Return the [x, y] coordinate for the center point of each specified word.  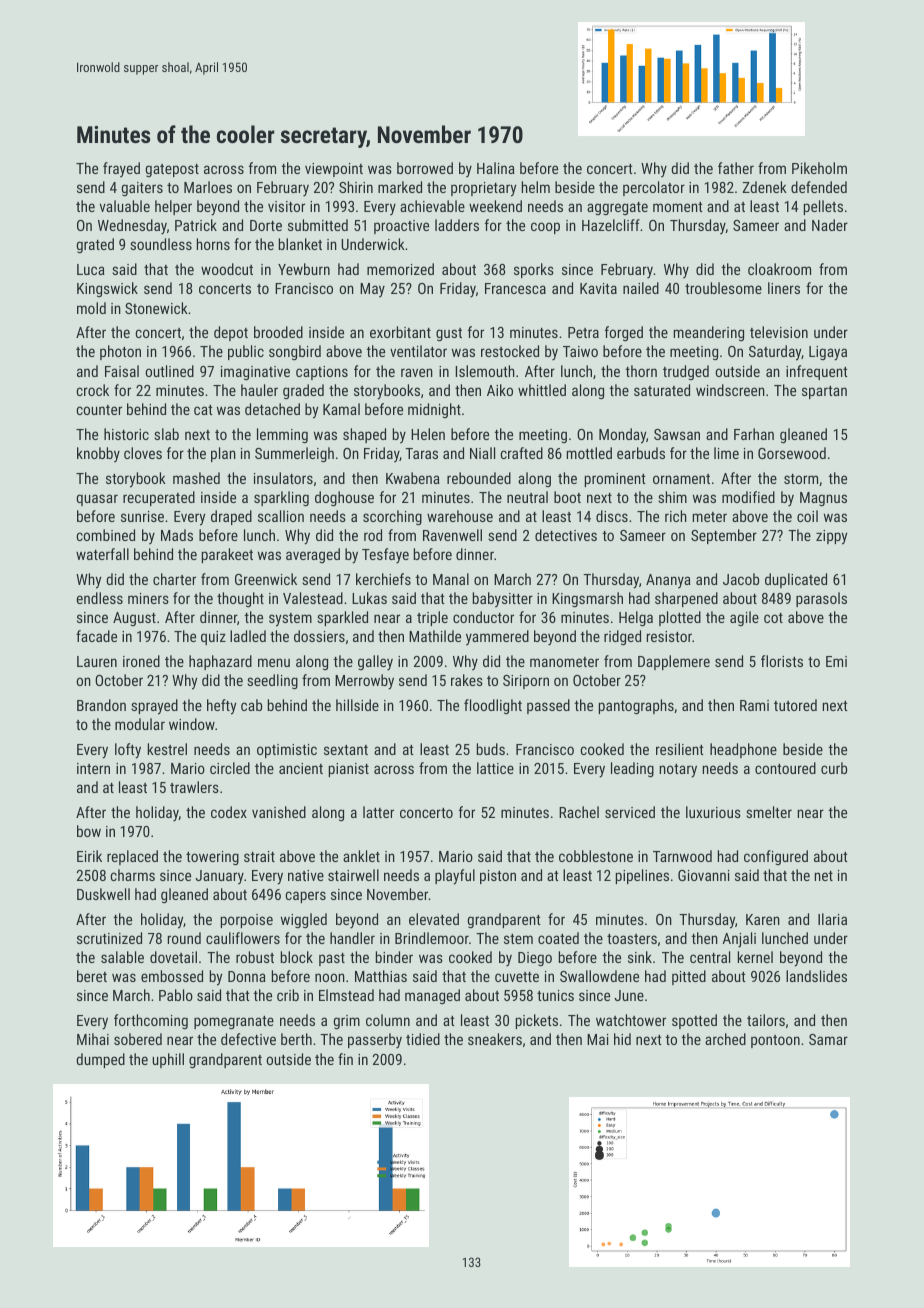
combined [105, 535]
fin [345, 1059]
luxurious [713, 812]
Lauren [97, 661]
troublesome [723, 288]
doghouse [344, 498]
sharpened [686, 599]
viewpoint [334, 170]
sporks [534, 270]
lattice [495, 768]
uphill [168, 1060]
